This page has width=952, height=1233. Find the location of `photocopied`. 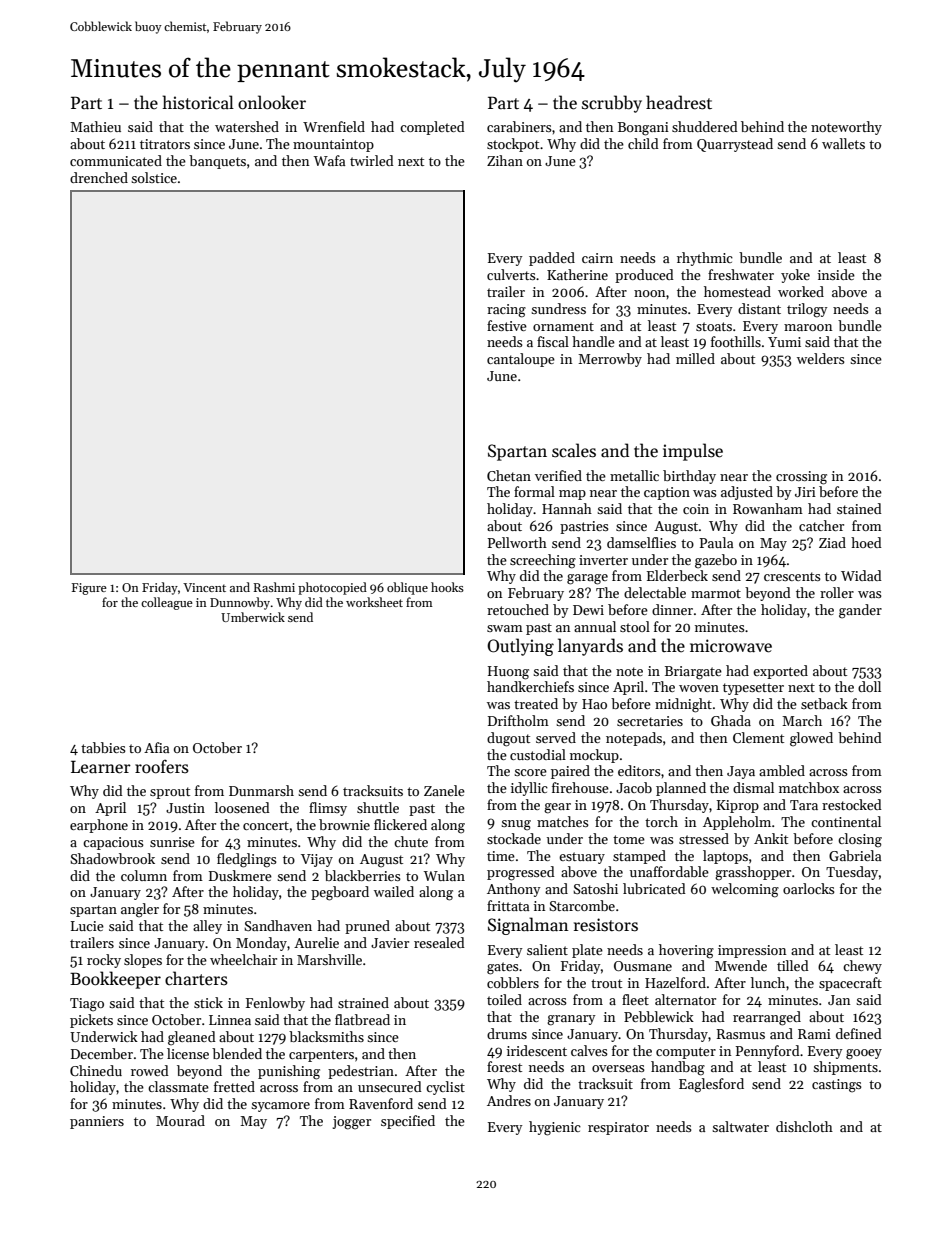

photocopied is located at coordinates (332, 588).
